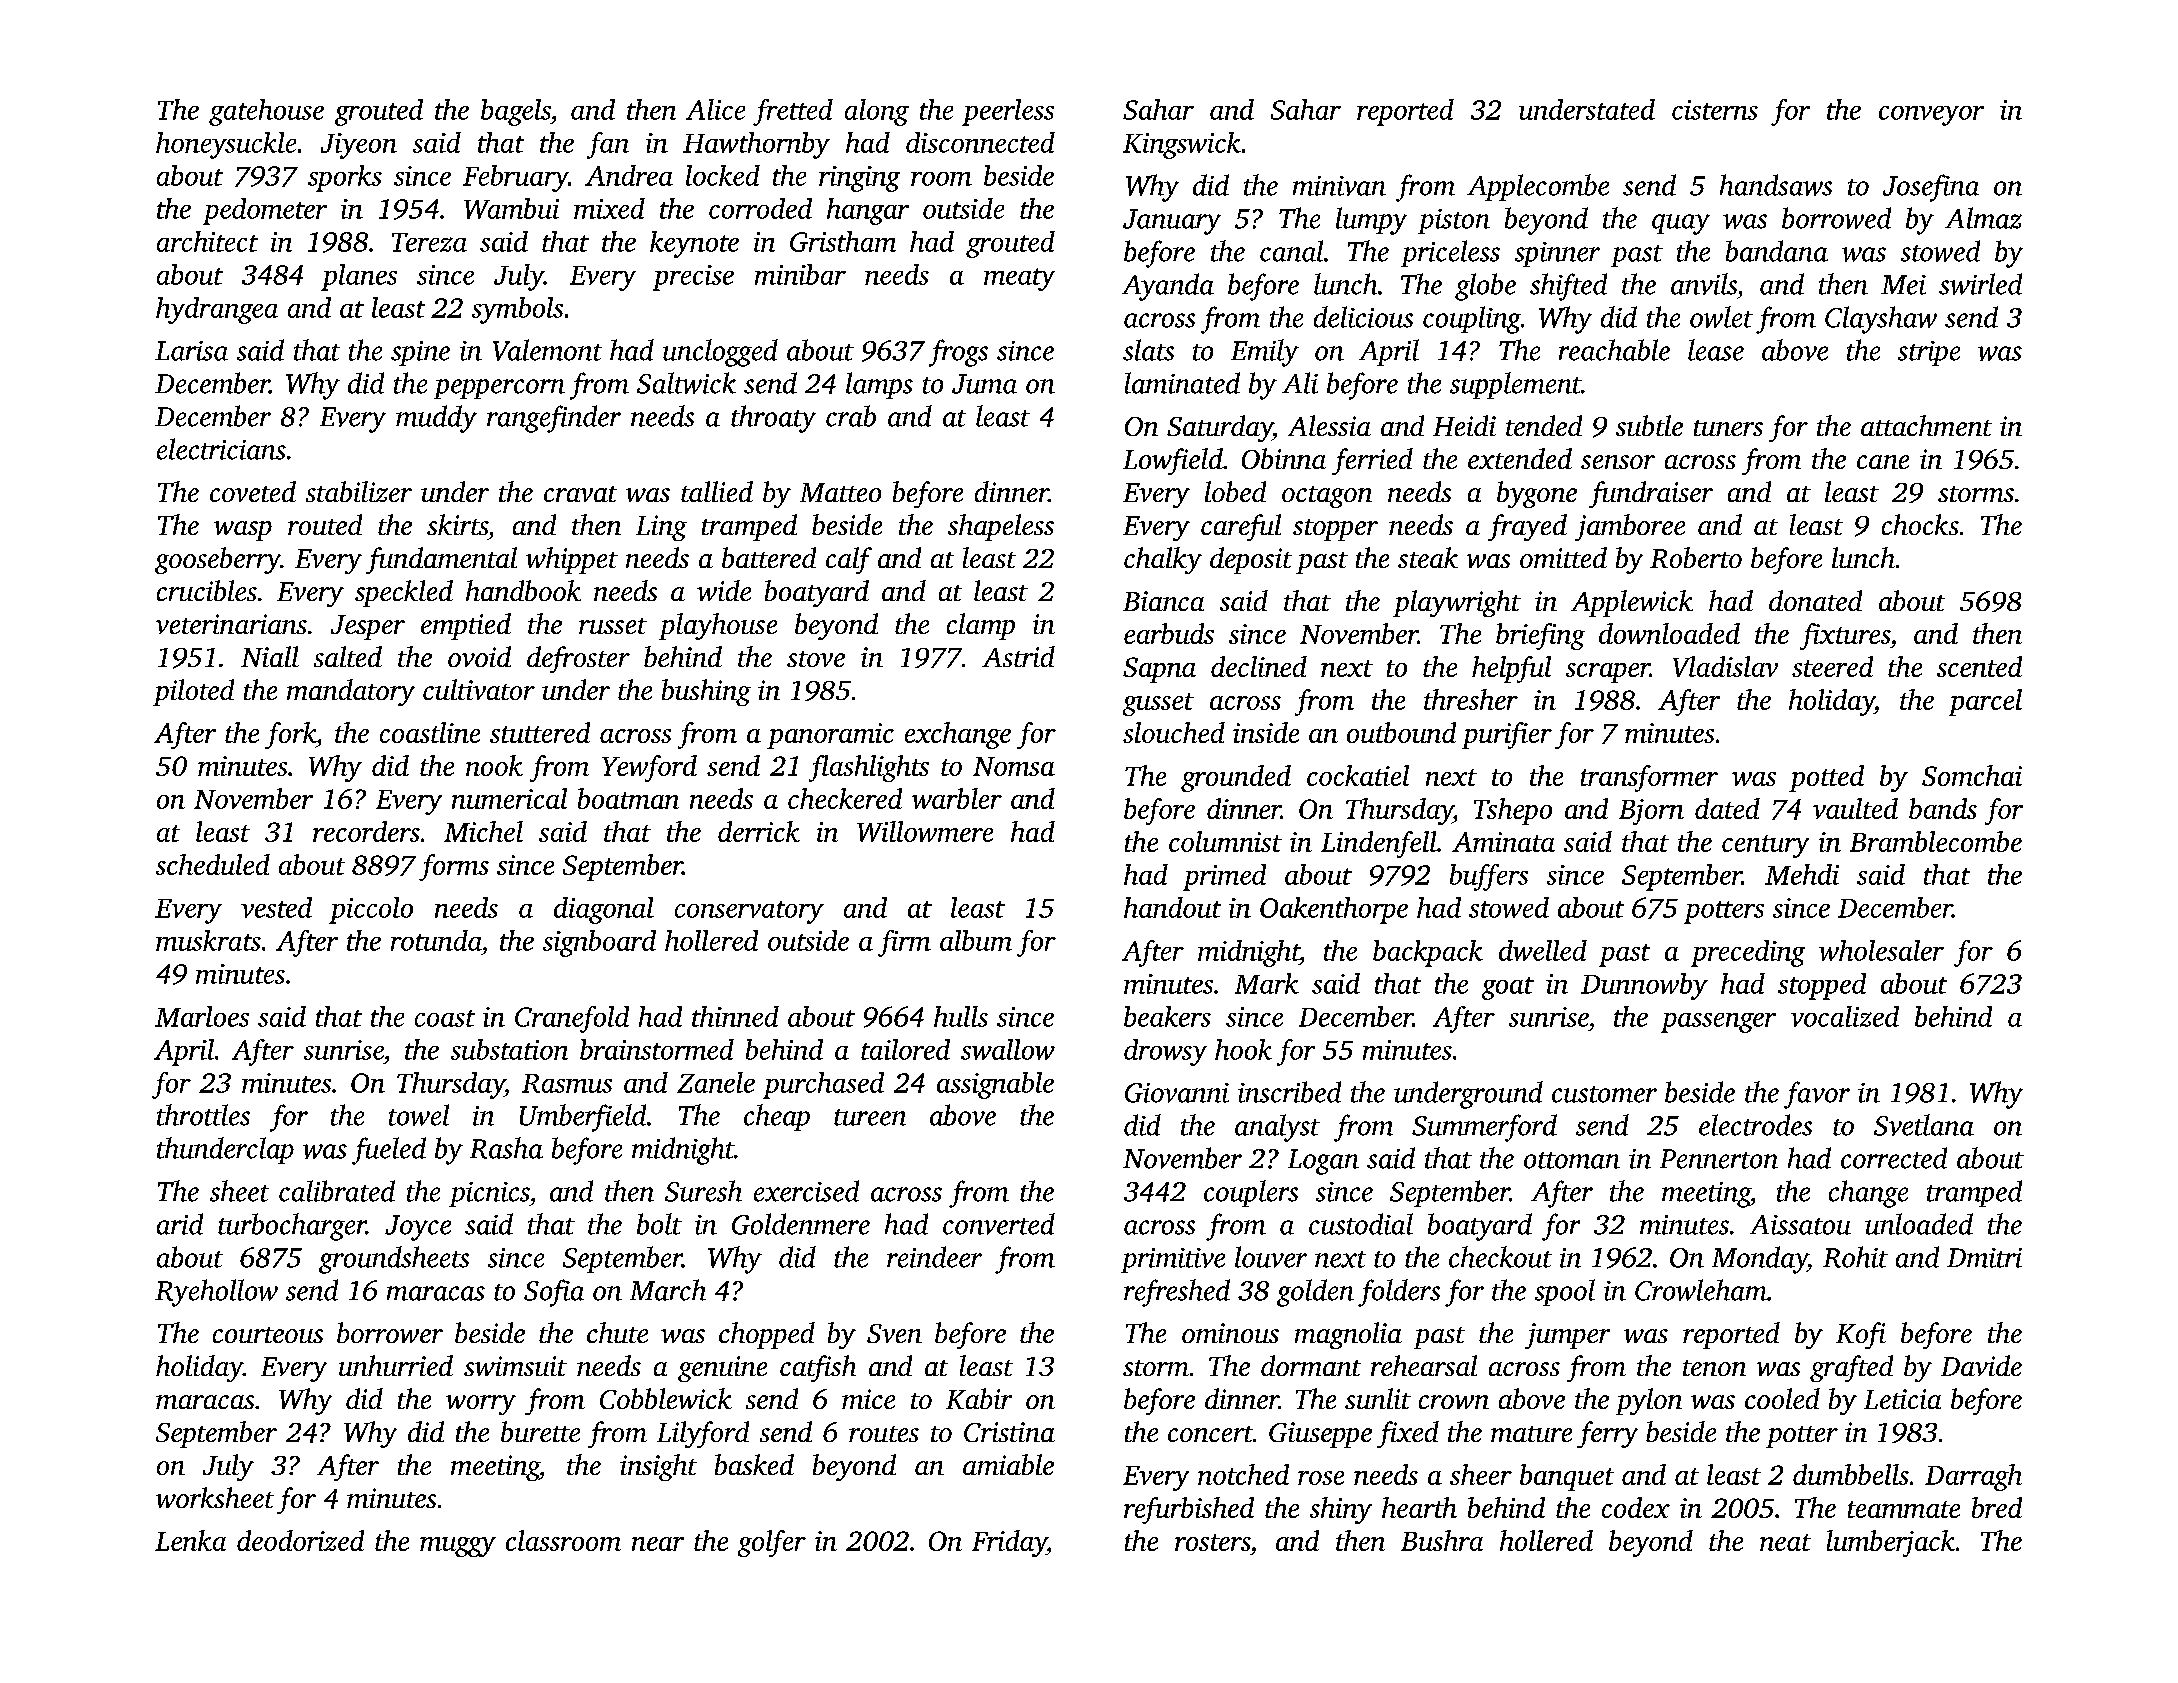 This image has height=1683, width=2178. Describe the element at coordinates (436, 940) in the image. I see `rotunda` at that location.
